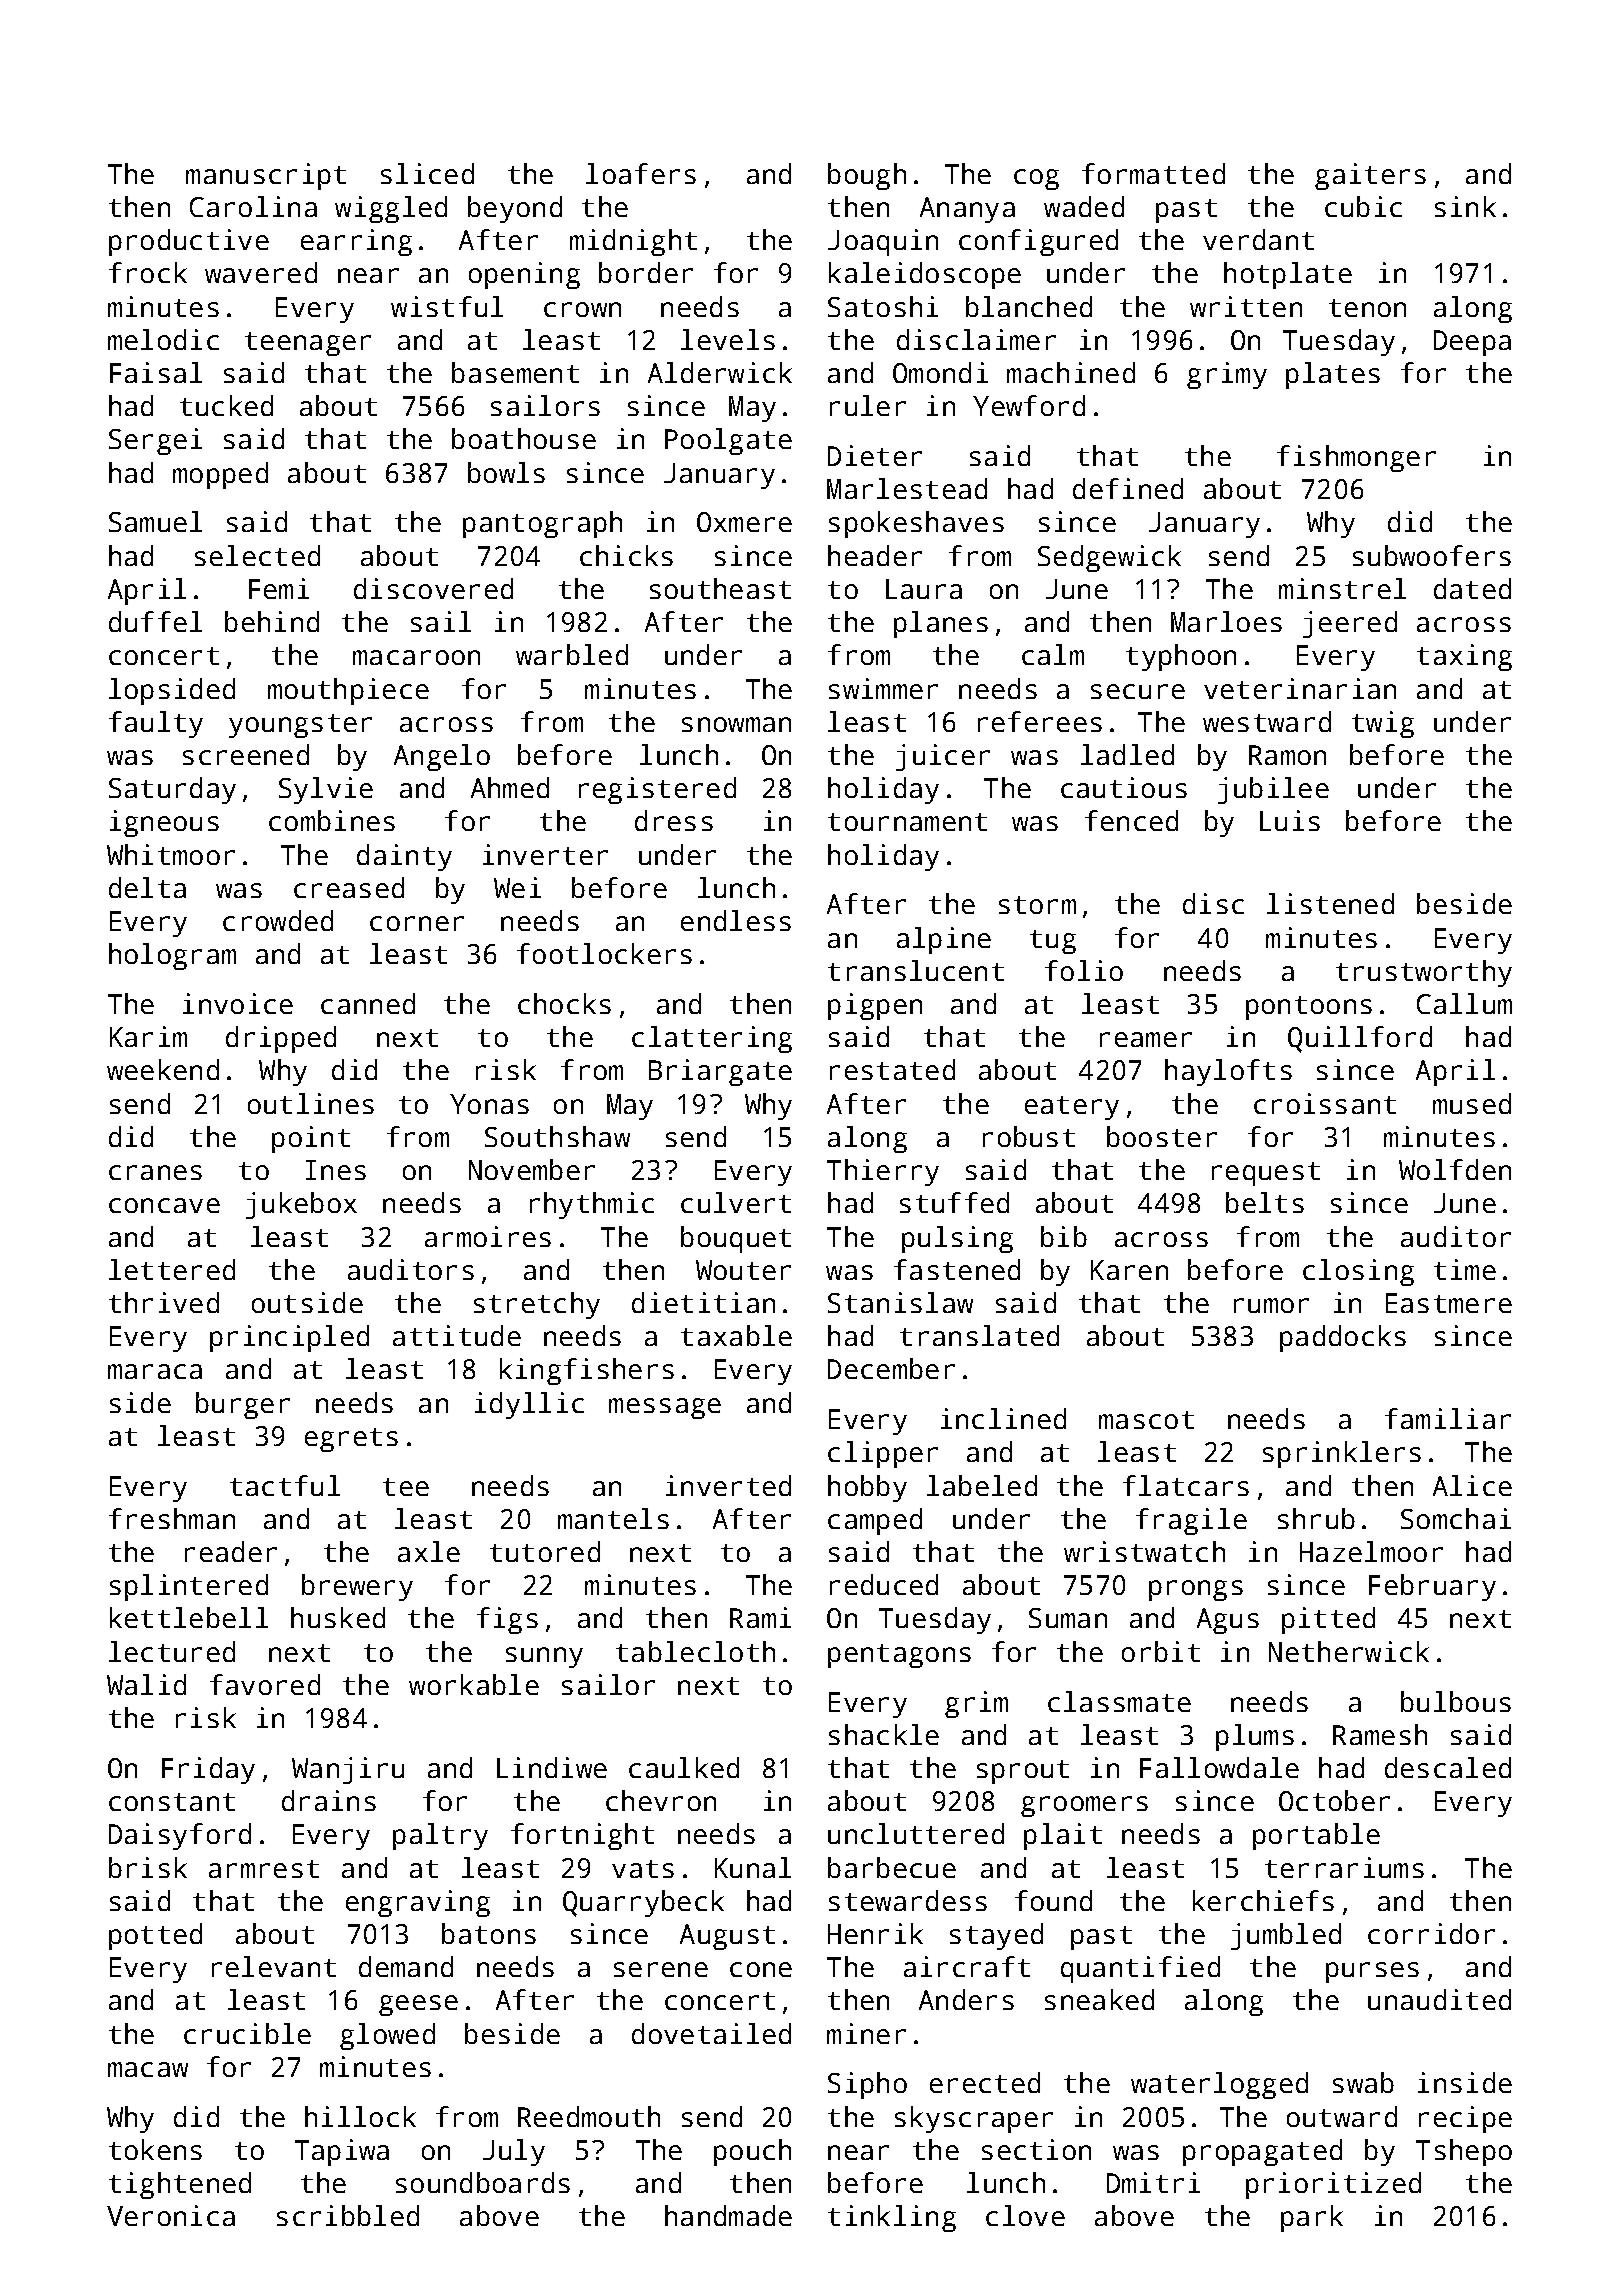  Describe the element at coordinates (180, 1836) in the page. I see `Daisyford` at that location.
